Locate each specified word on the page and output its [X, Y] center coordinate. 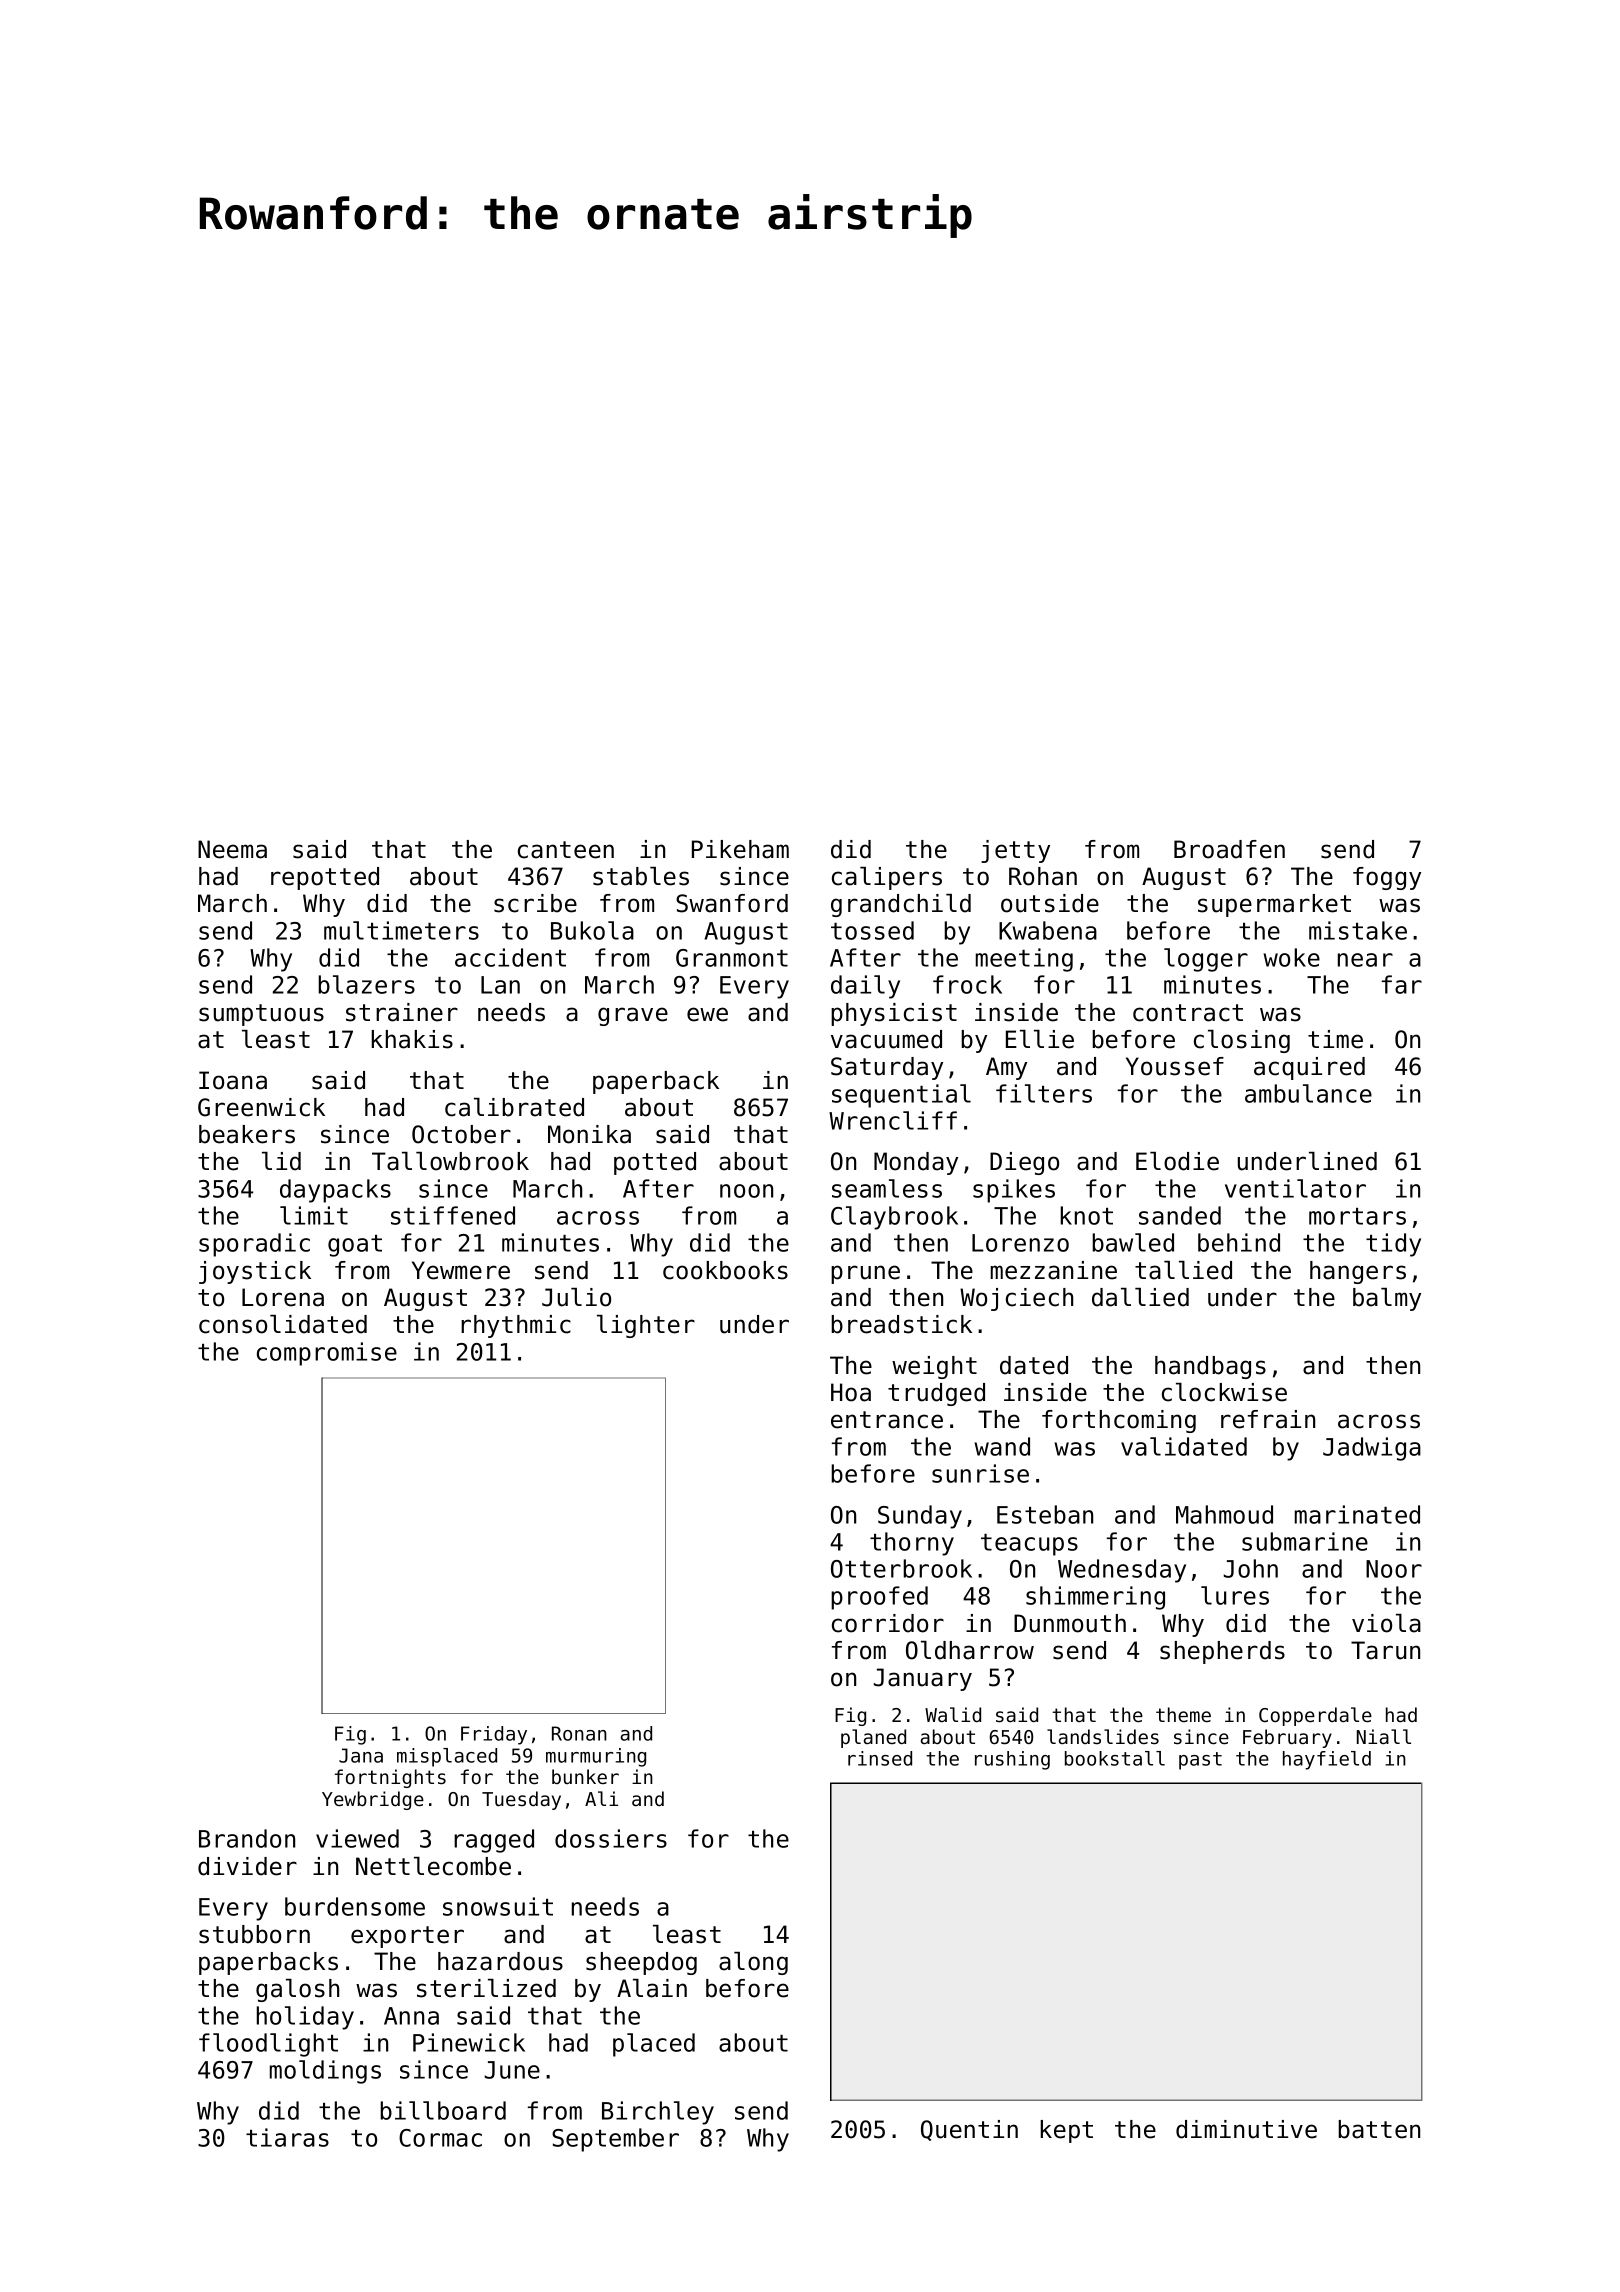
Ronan [579, 1733]
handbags [1210, 1367]
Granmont [732, 958]
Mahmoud [1224, 1514]
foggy [1387, 878]
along [753, 1963]
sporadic [254, 1245]
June [512, 2070]
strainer [402, 1012]
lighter [646, 1326]
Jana [361, 1755]
